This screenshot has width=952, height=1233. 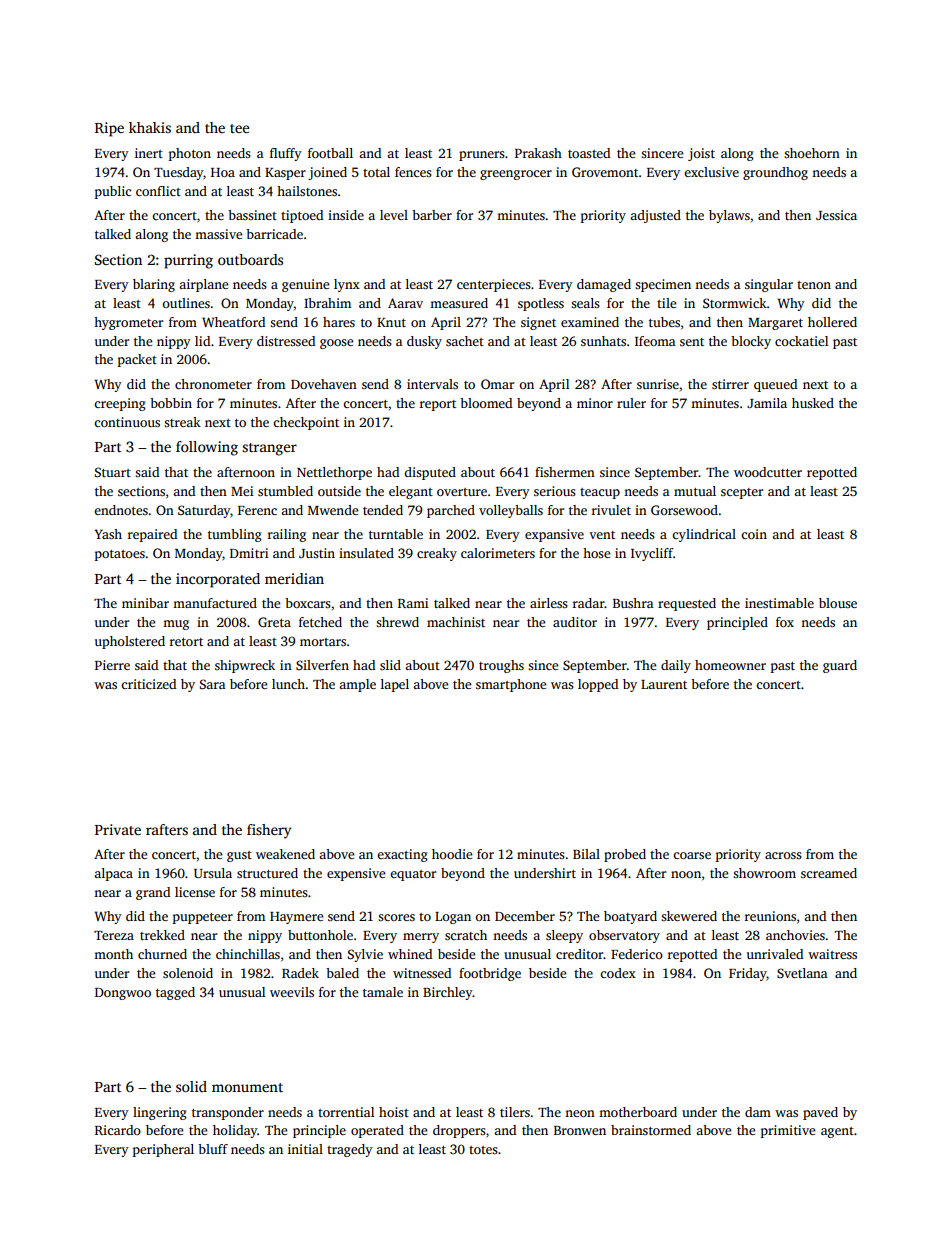 I want to click on alpaca, so click(x=113, y=874).
